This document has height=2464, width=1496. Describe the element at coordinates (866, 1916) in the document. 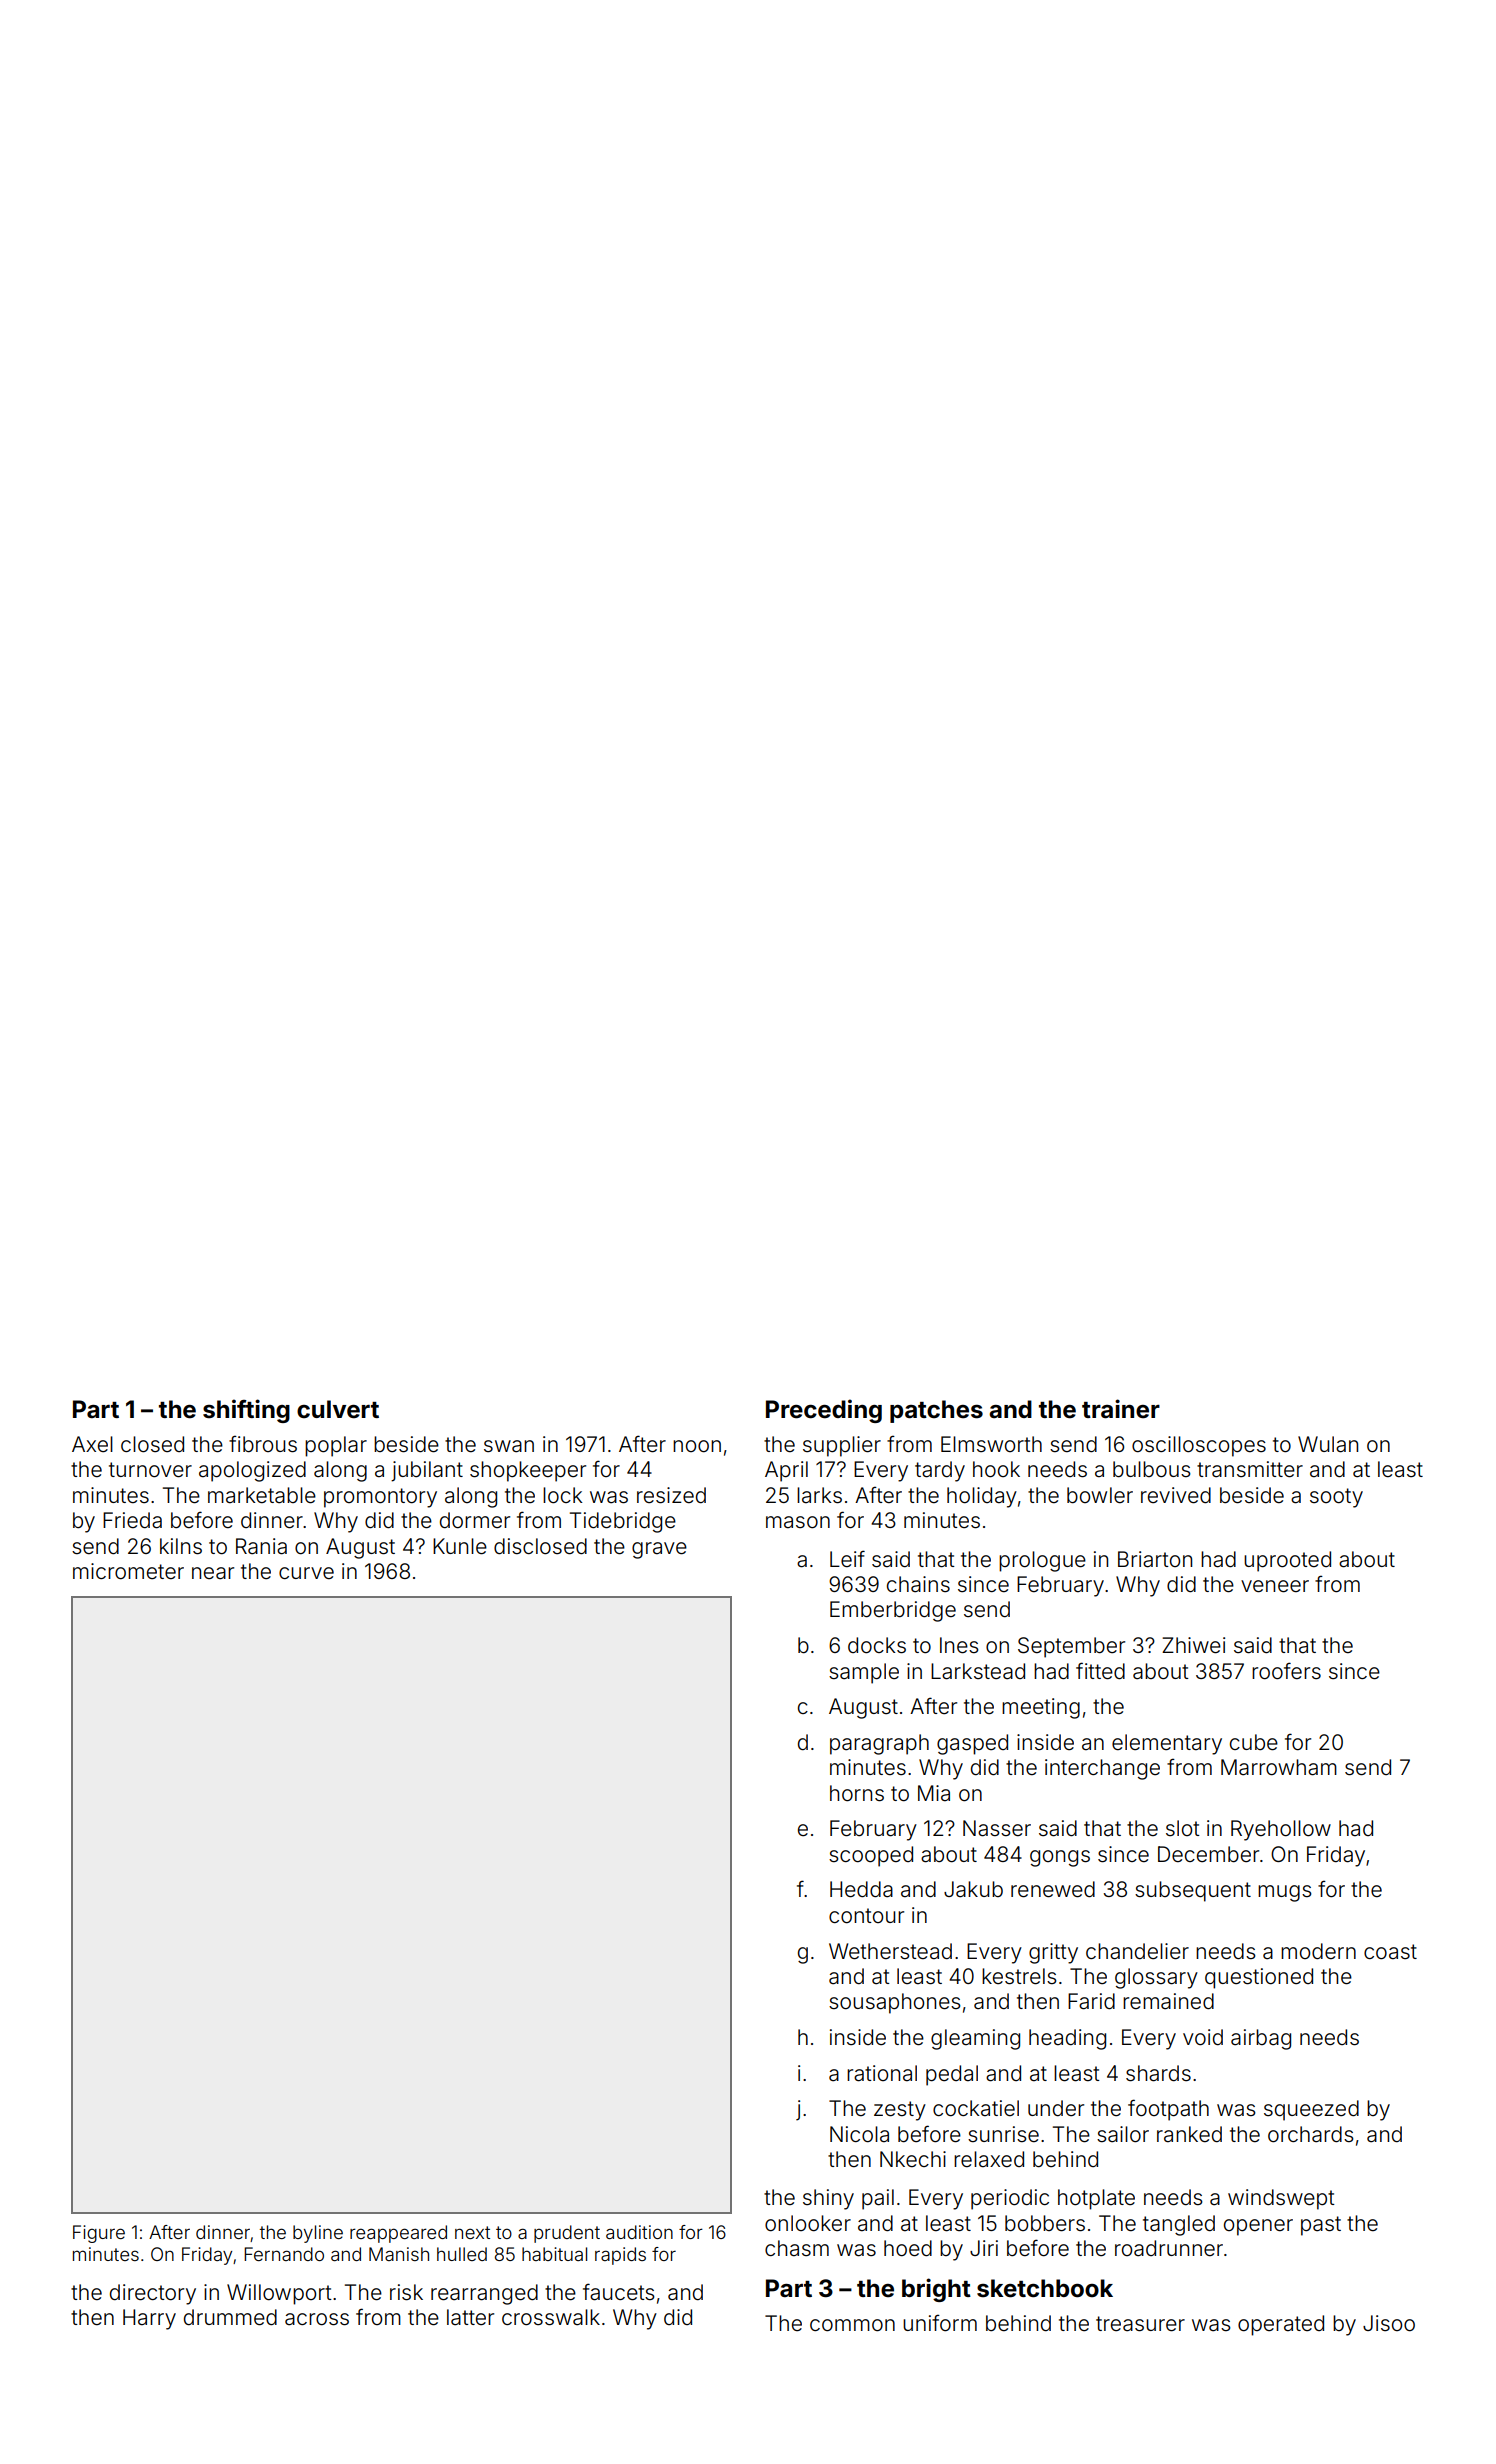

I see `contour` at that location.
